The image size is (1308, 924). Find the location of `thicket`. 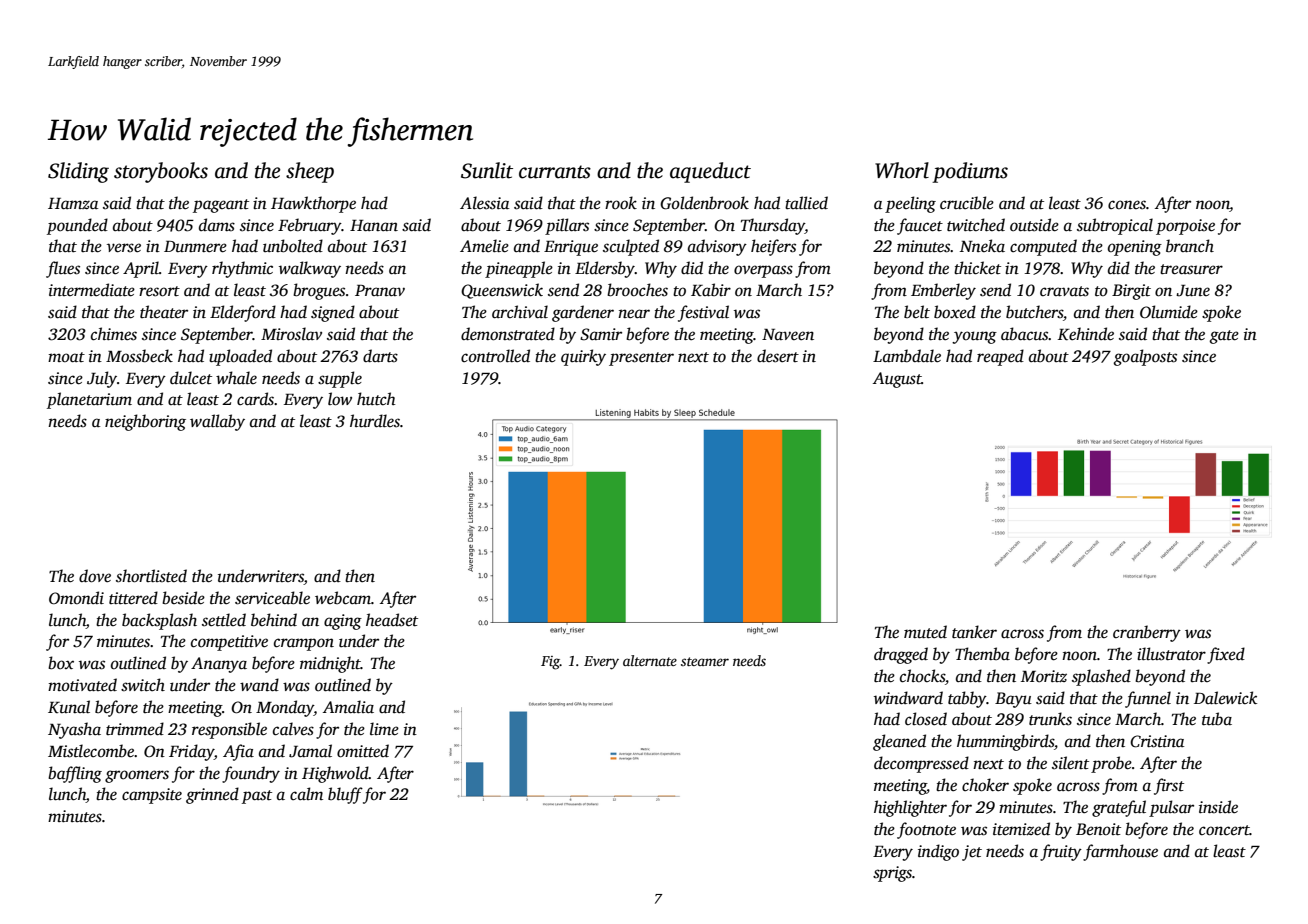

thicket is located at coordinates (977, 268).
